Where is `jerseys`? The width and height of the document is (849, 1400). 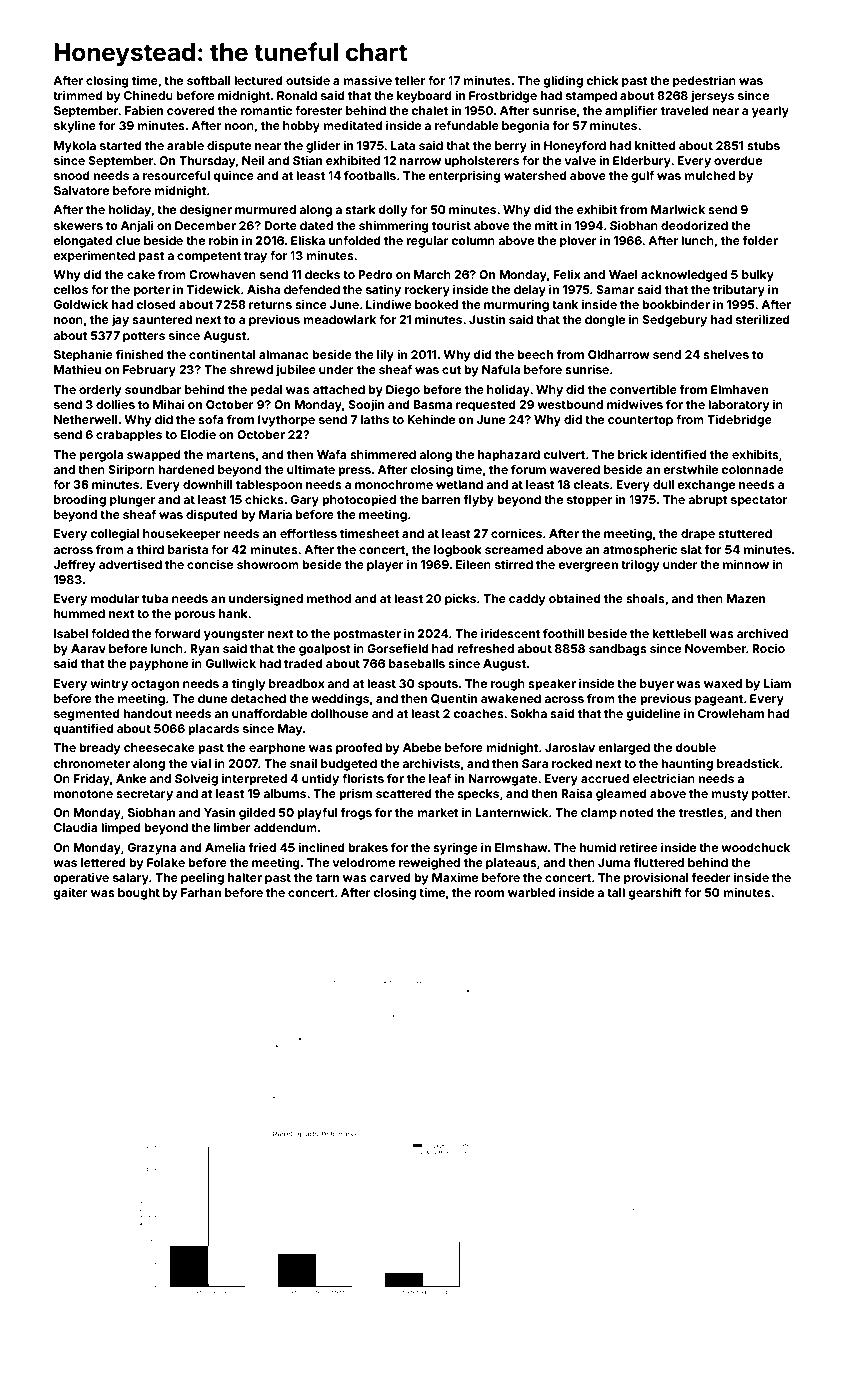 jerseys is located at coordinates (712, 97).
